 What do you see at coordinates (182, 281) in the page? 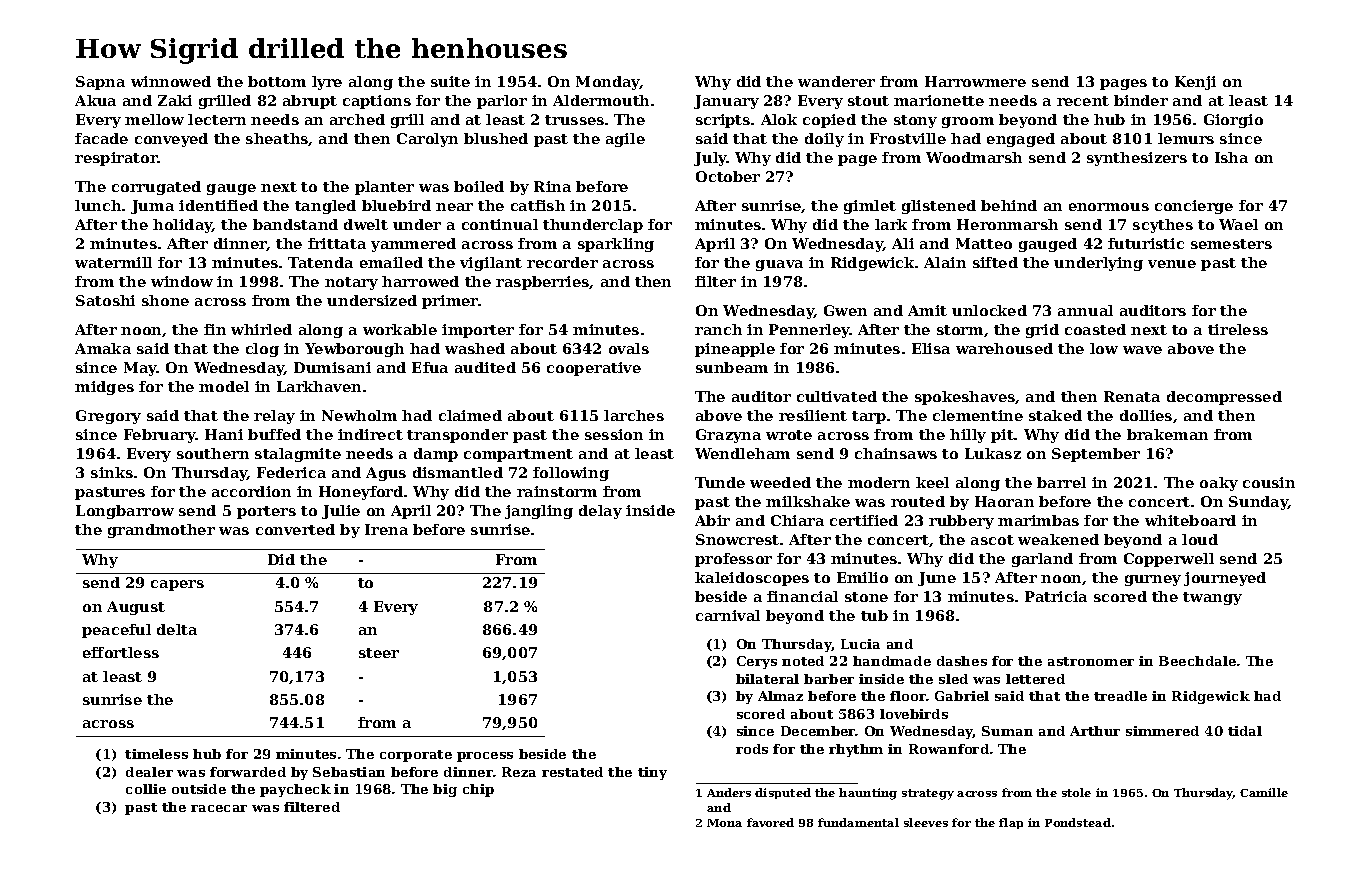
I see `window` at bounding box center [182, 281].
